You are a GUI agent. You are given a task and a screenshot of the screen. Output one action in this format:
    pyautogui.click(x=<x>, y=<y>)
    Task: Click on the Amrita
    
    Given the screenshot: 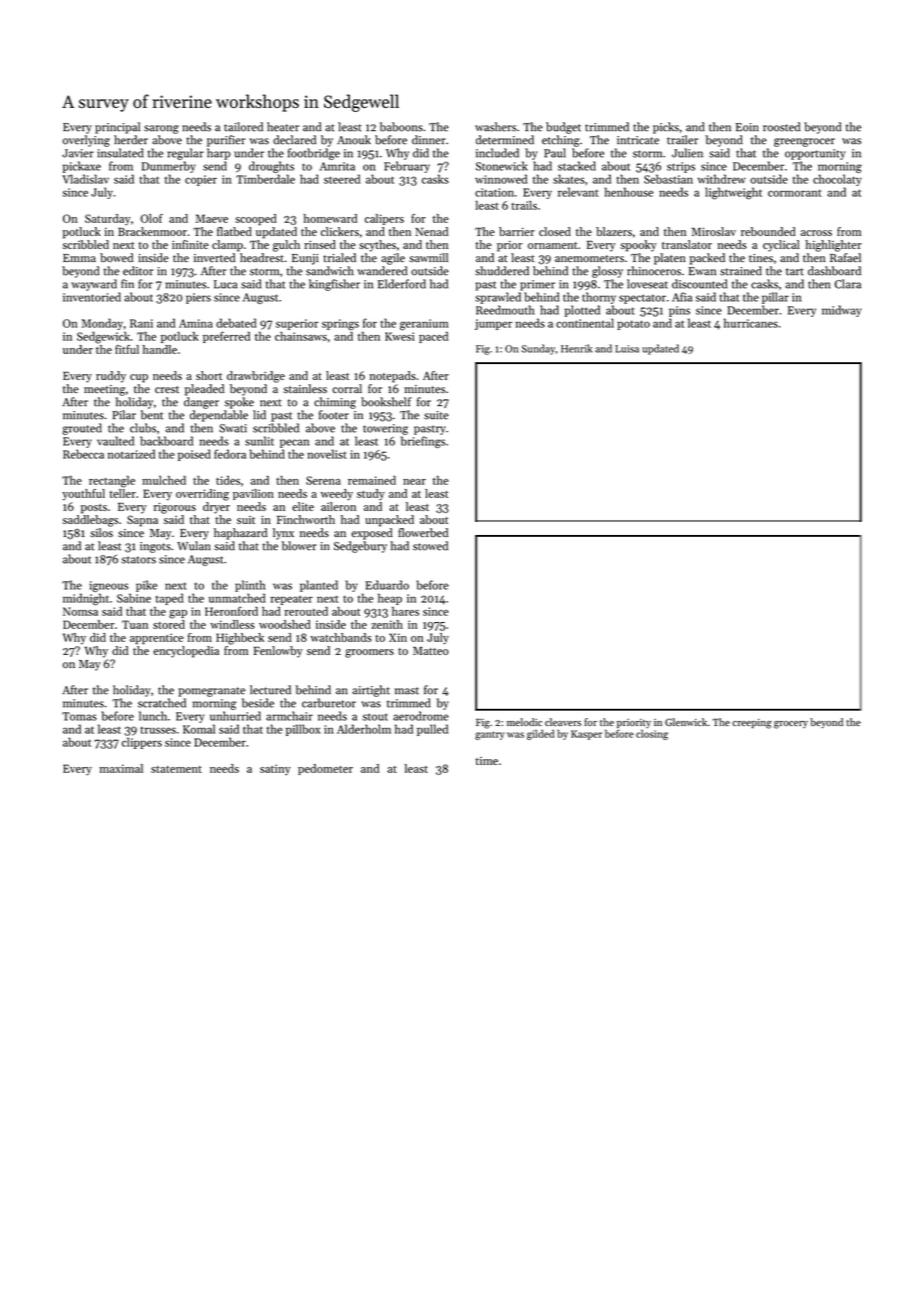 What is the action you would take?
    pyautogui.click(x=337, y=166)
